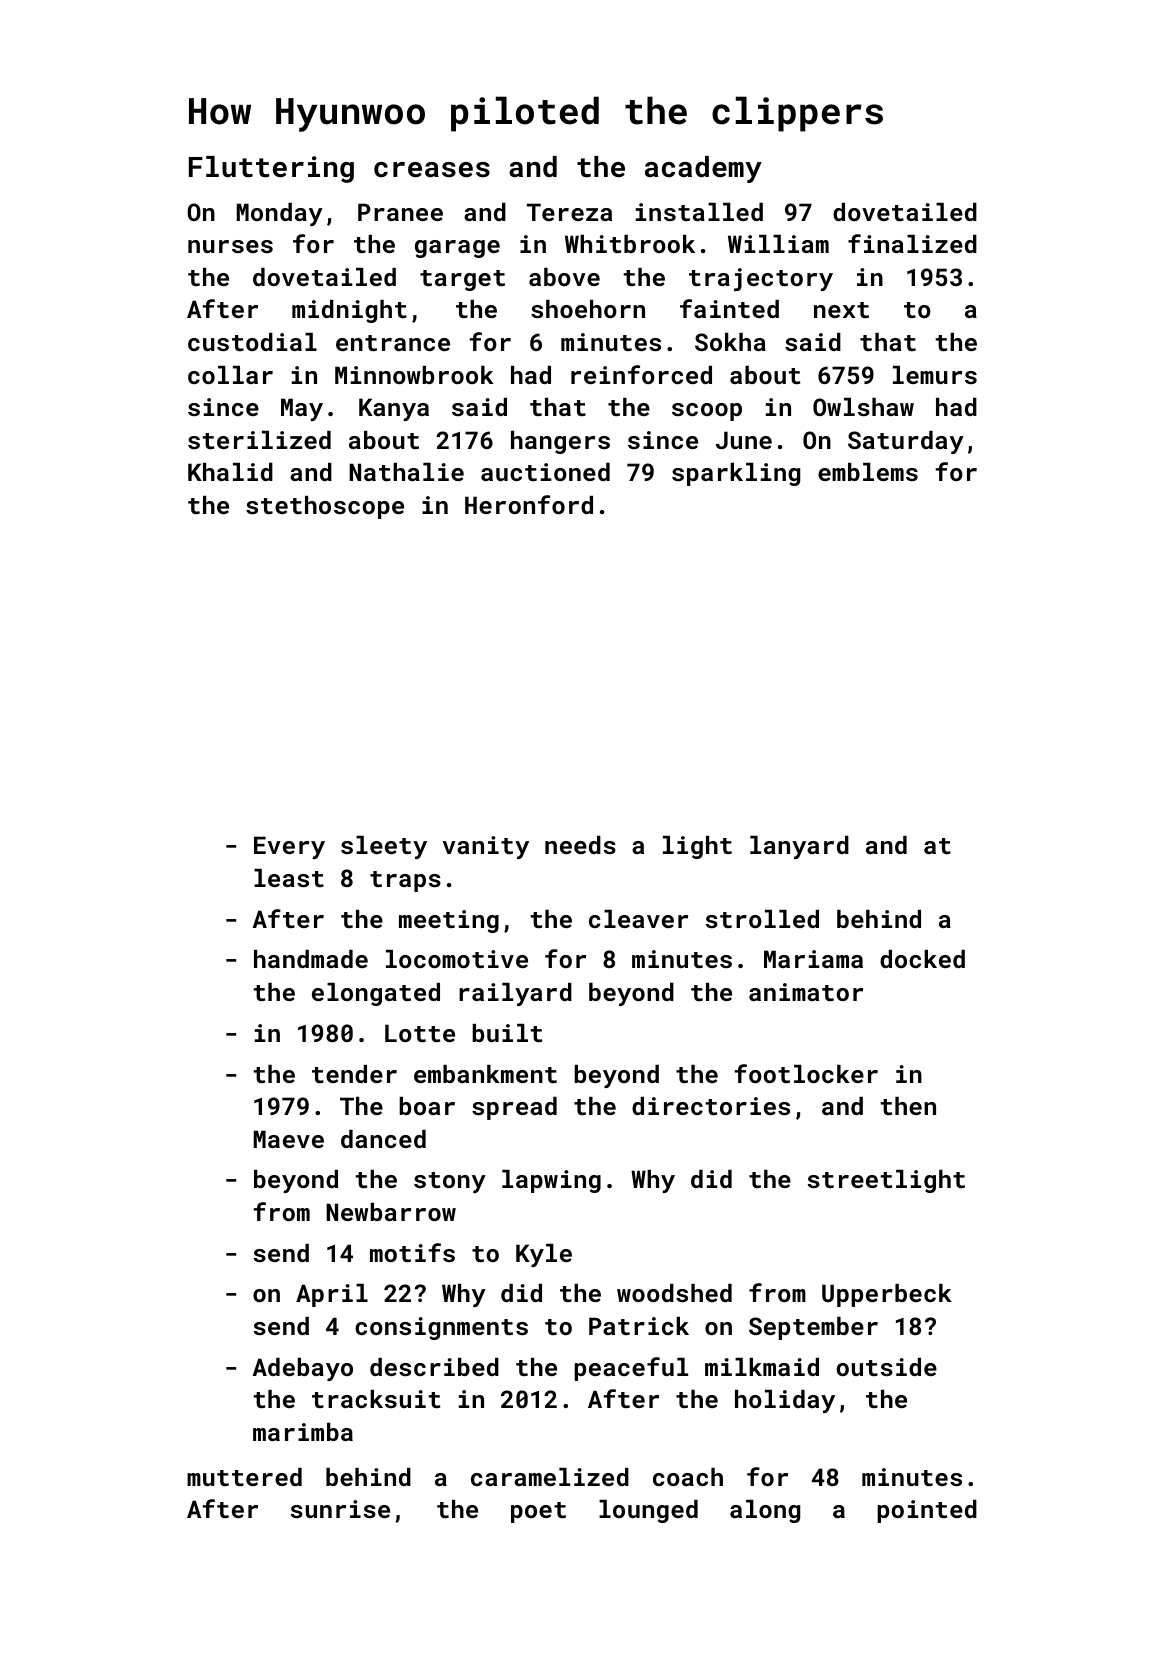  Describe the element at coordinates (703, 169) in the screenshot. I see `academy` at that location.
